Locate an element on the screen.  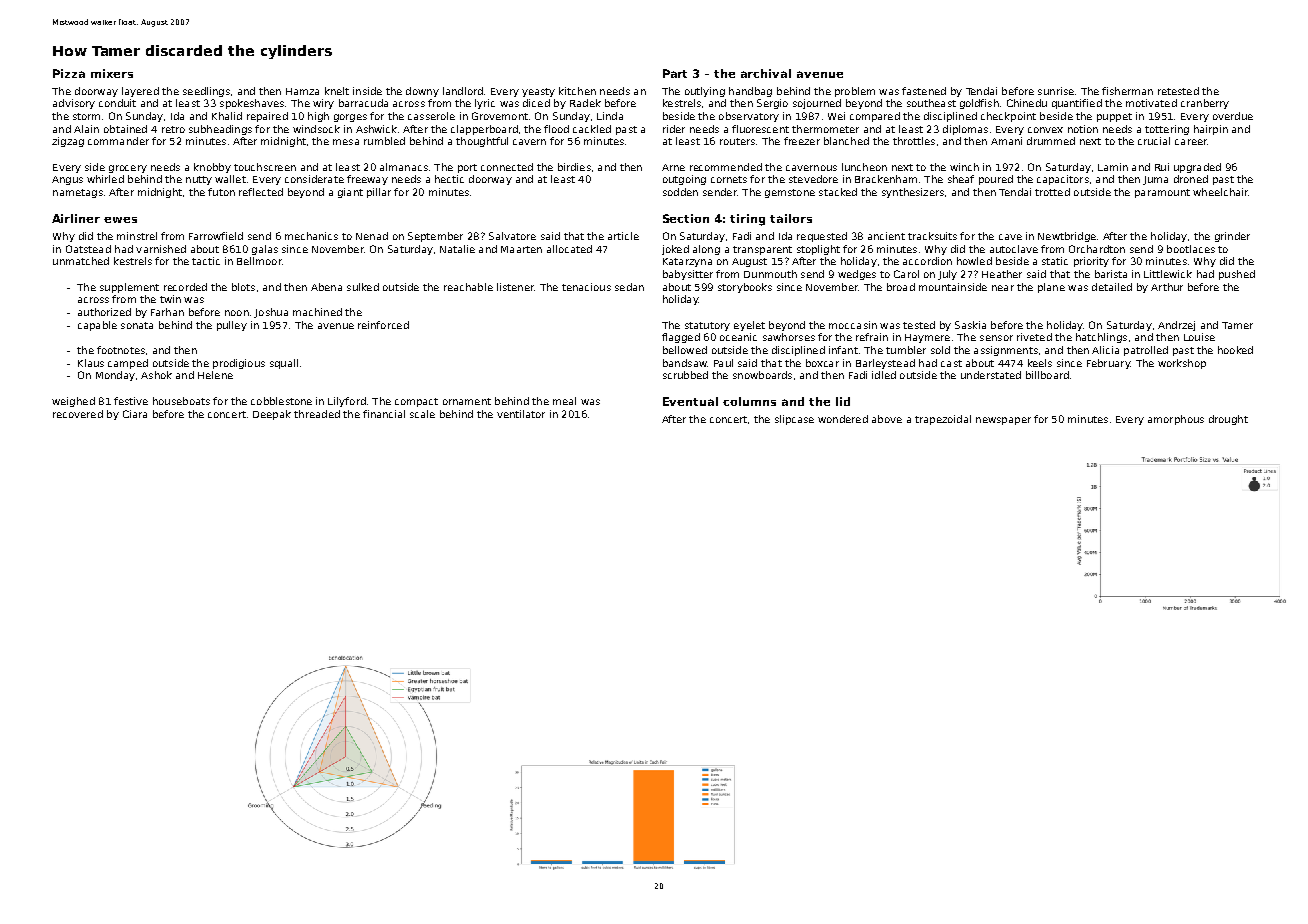
ventilator is located at coordinates (521, 414).
